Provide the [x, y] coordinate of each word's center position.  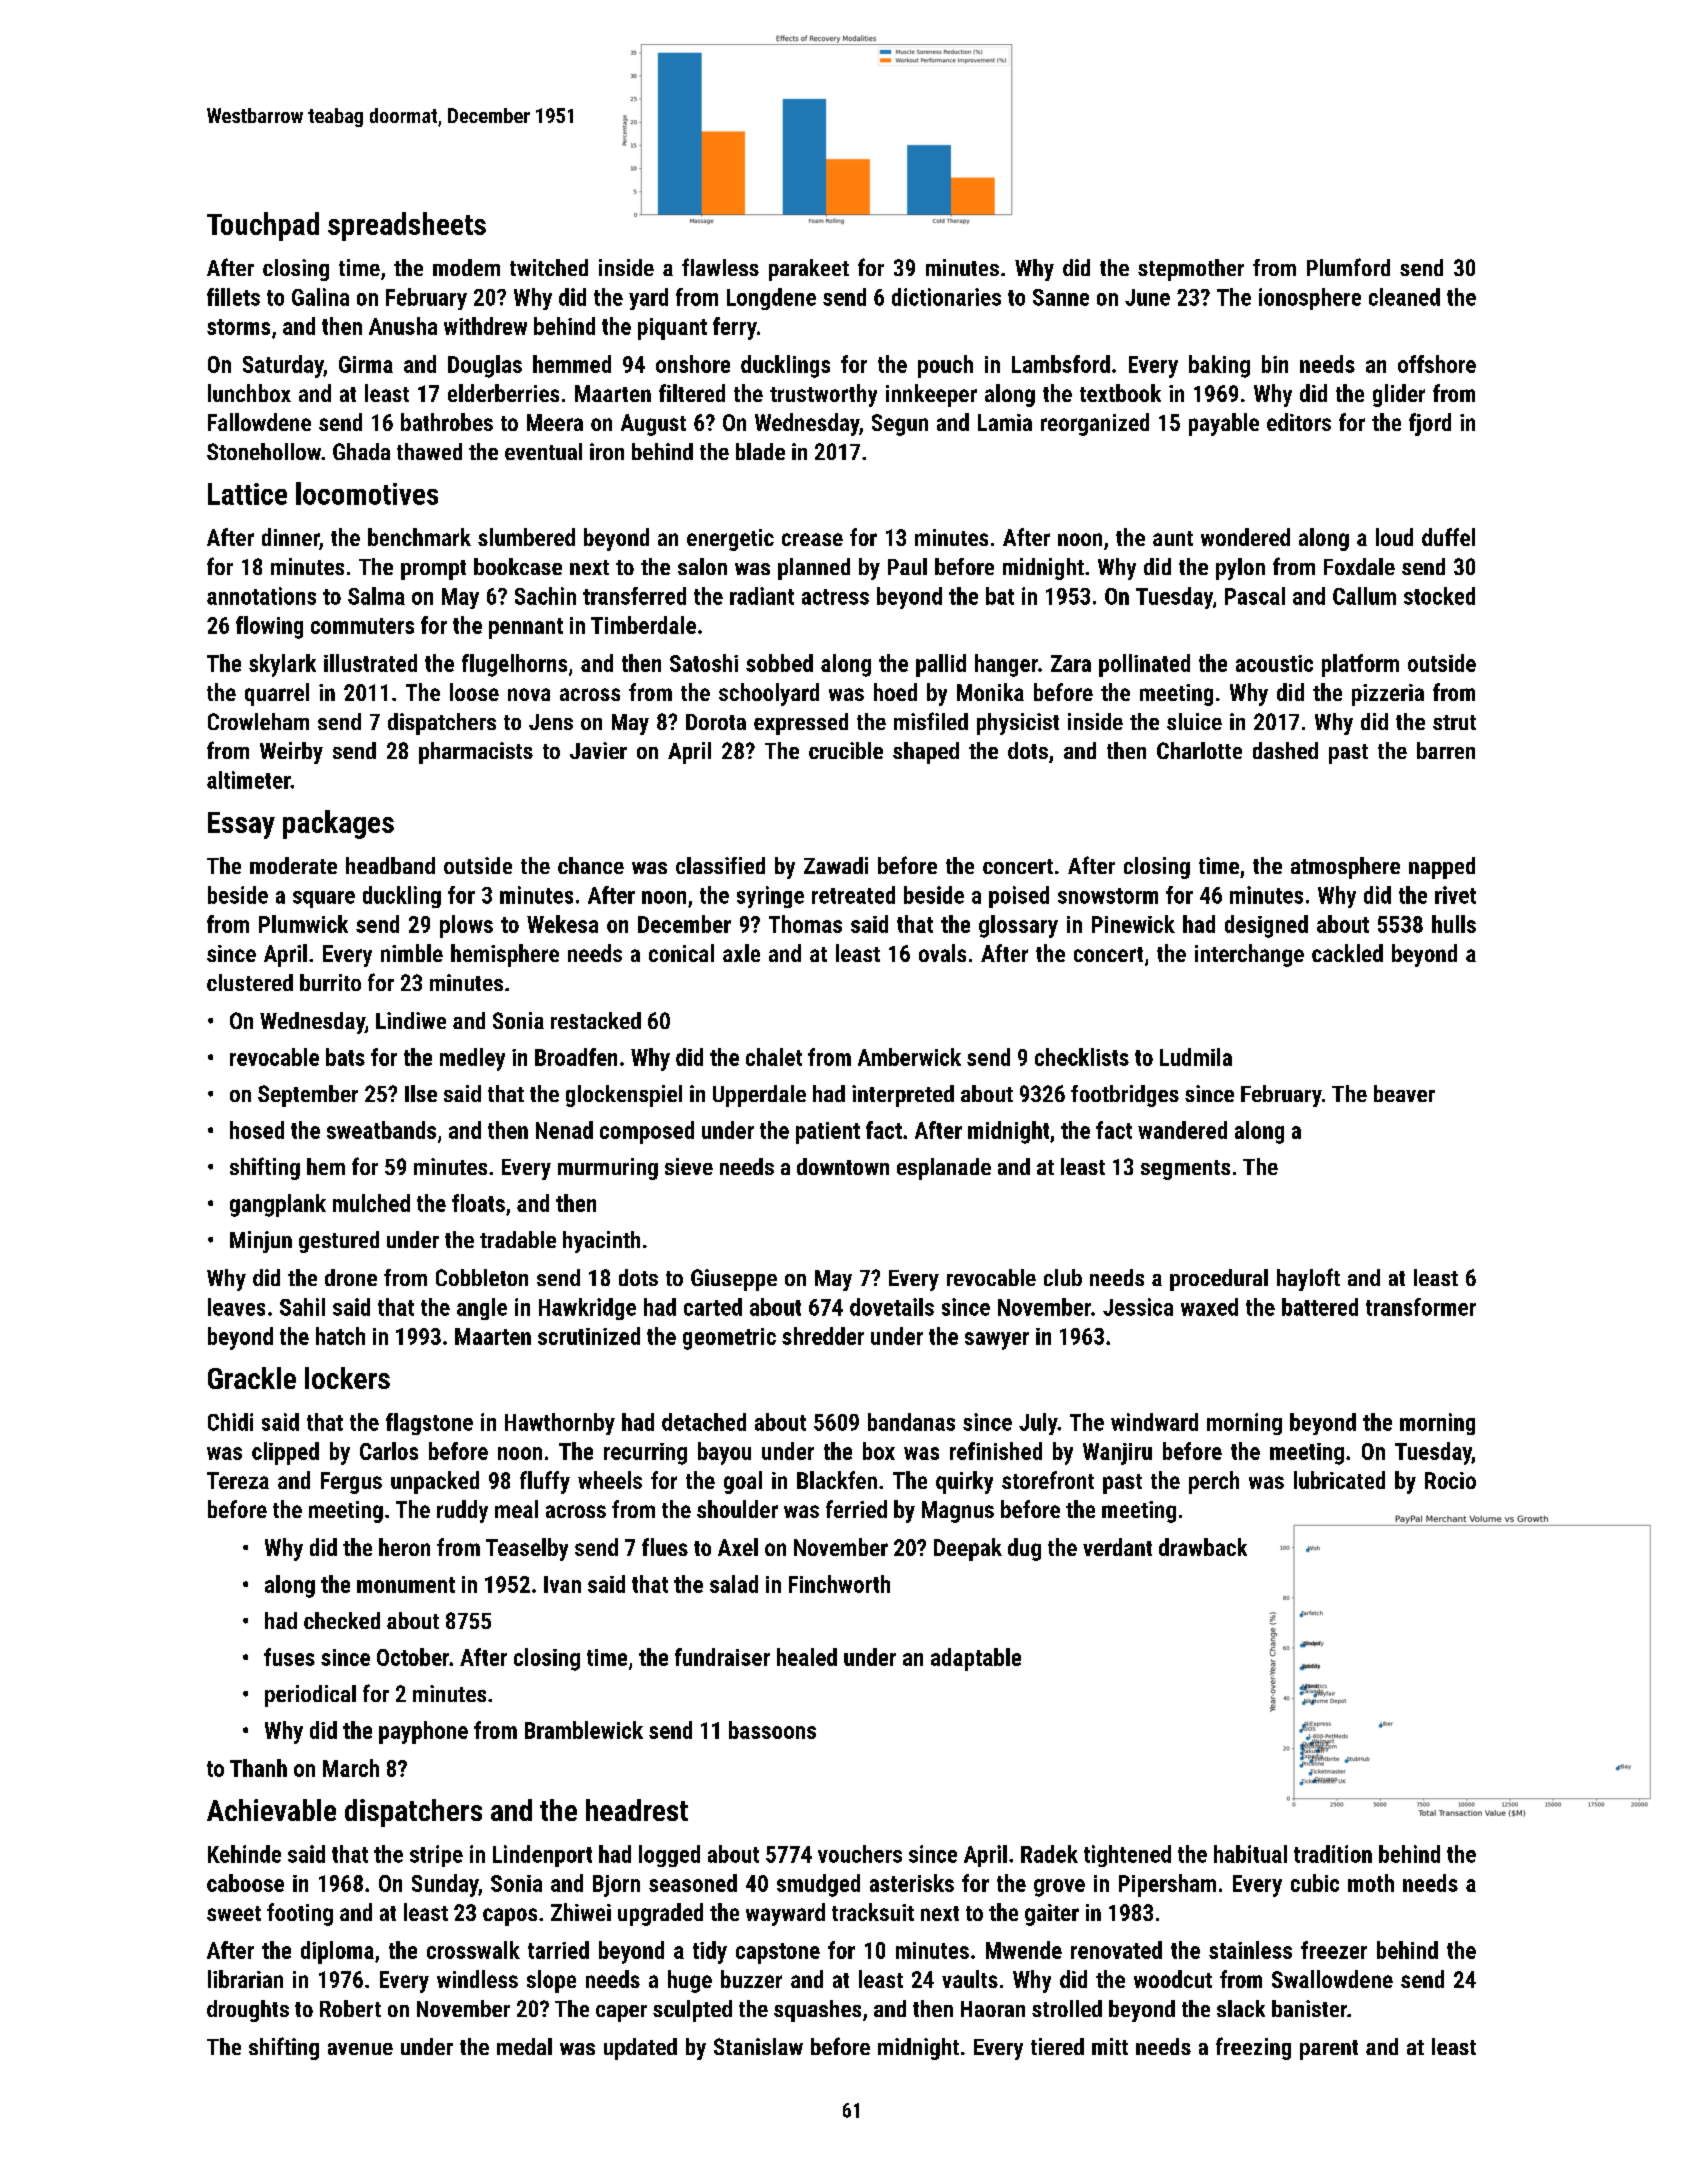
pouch [945, 366]
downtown [843, 1166]
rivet [1455, 895]
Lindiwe [411, 1020]
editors [1299, 422]
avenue [360, 2049]
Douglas [485, 366]
